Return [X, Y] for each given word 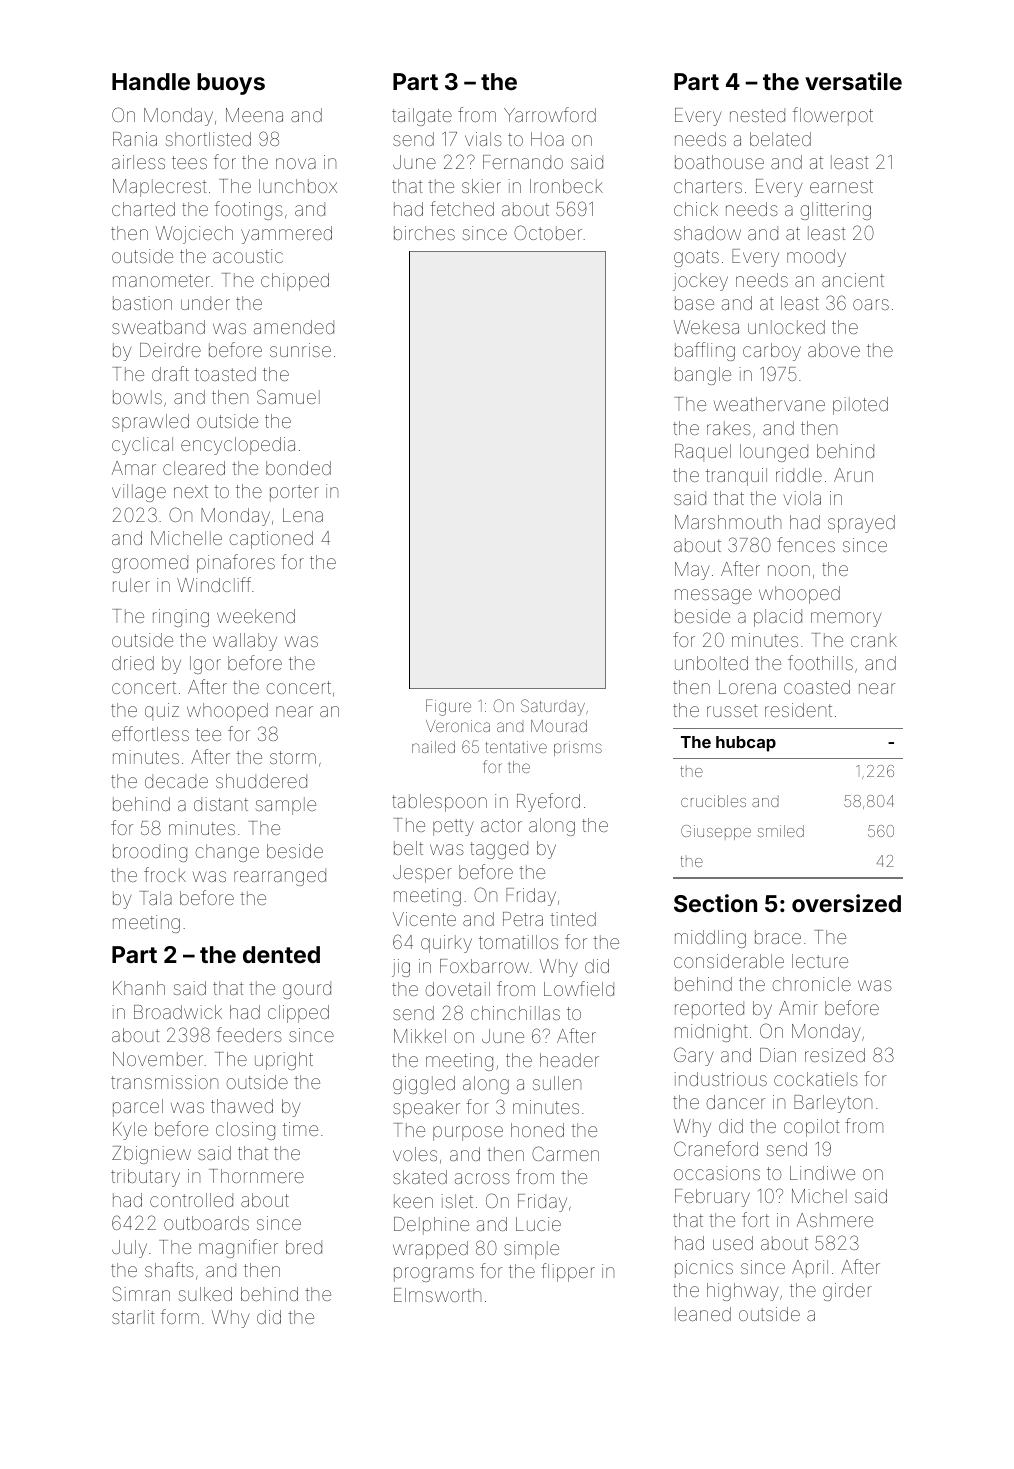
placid [778, 618]
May [692, 571]
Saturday [553, 707]
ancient [853, 280]
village [139, 493]
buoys [231, 84]
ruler [131, 585]
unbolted [711, 663]
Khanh [139, 988]
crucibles [713, 801]
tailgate [422, 117]
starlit [133, 1317]
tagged [499, 850]
